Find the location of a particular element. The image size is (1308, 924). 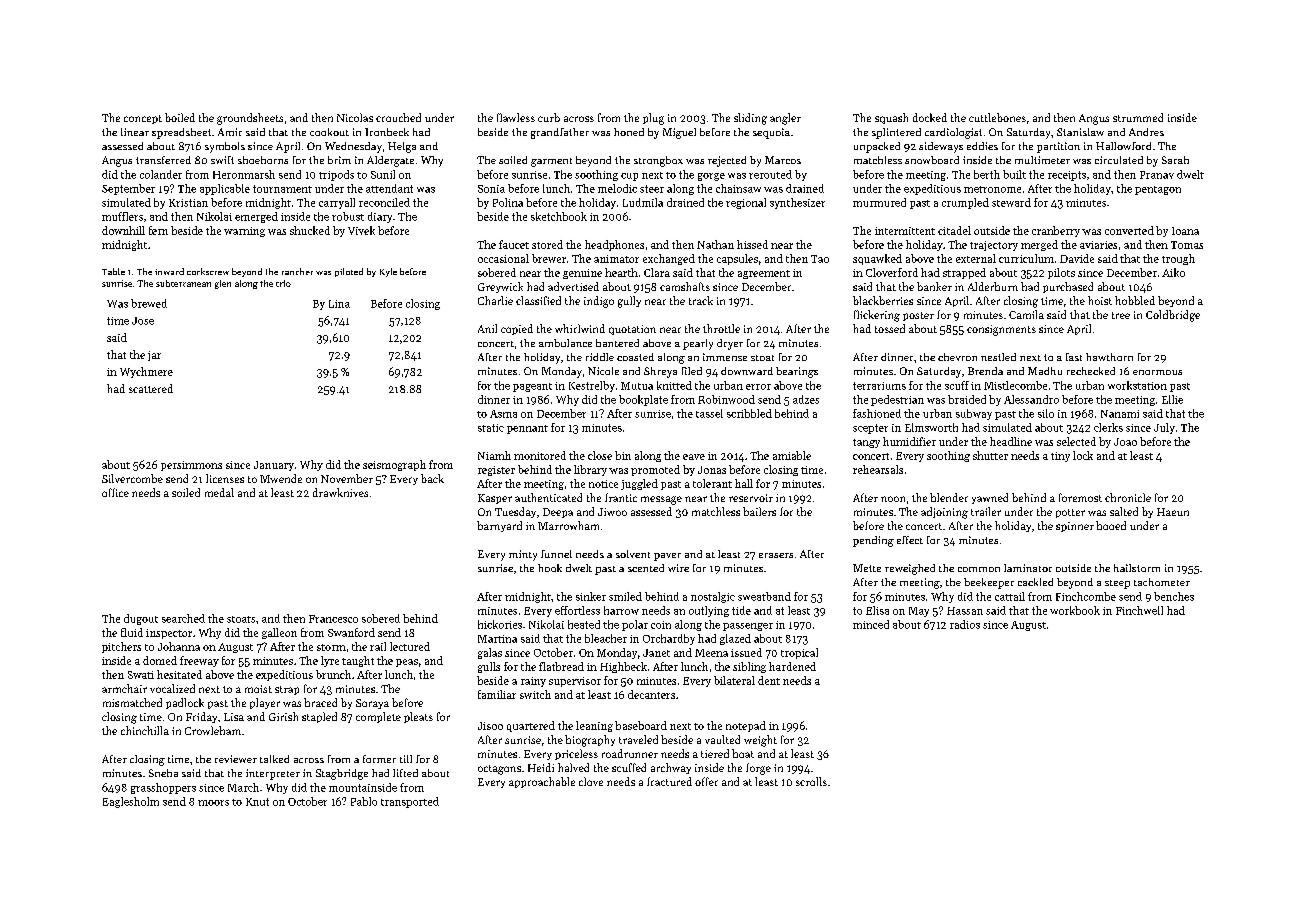

brim is located at coordinates (339, 160).
